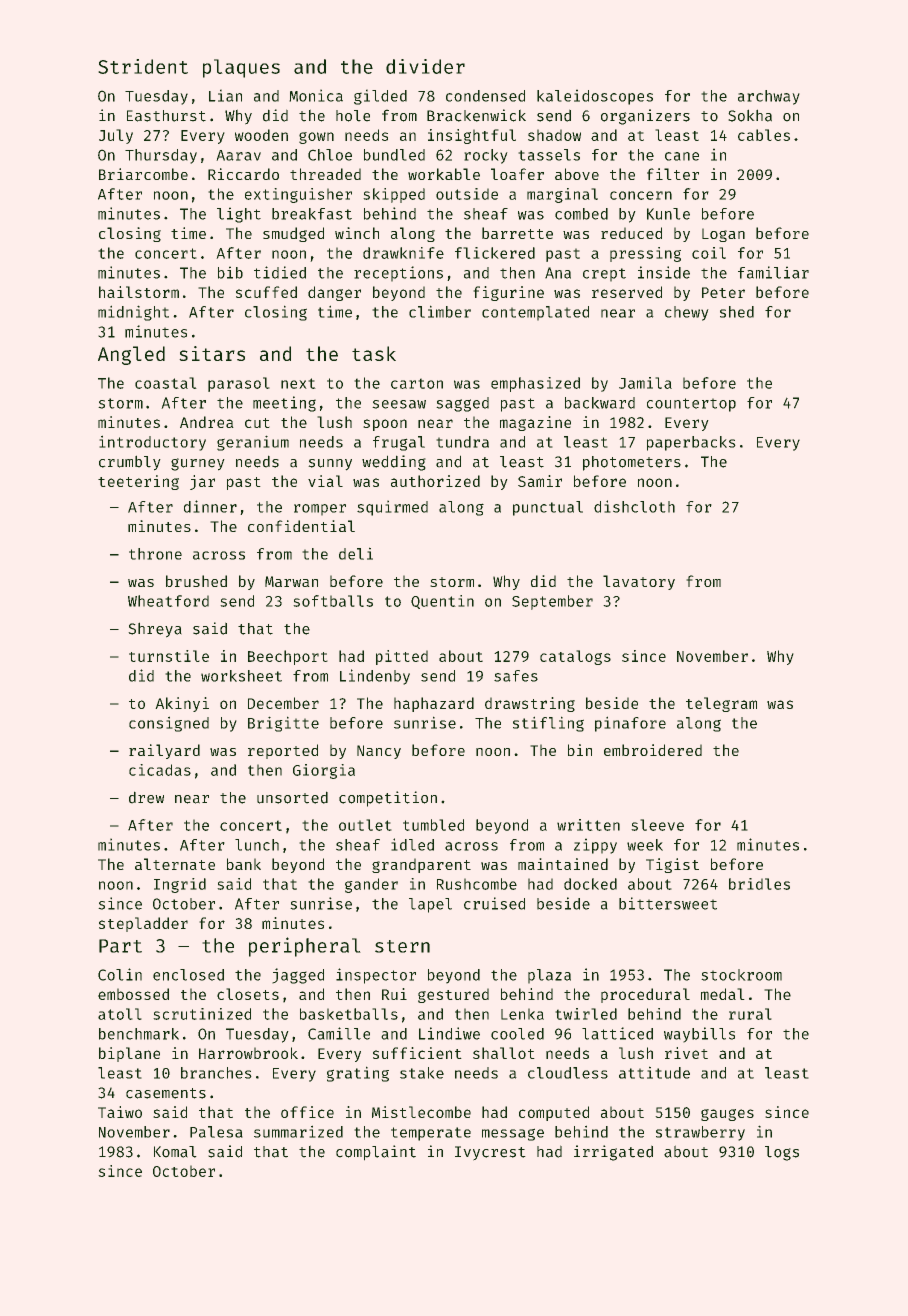 The width and height of the screenshot is (908, 1316). What do you see at coordinates (169, 656) in the screenshot?
I see `turnstile` at bounding box center [169, 656].
